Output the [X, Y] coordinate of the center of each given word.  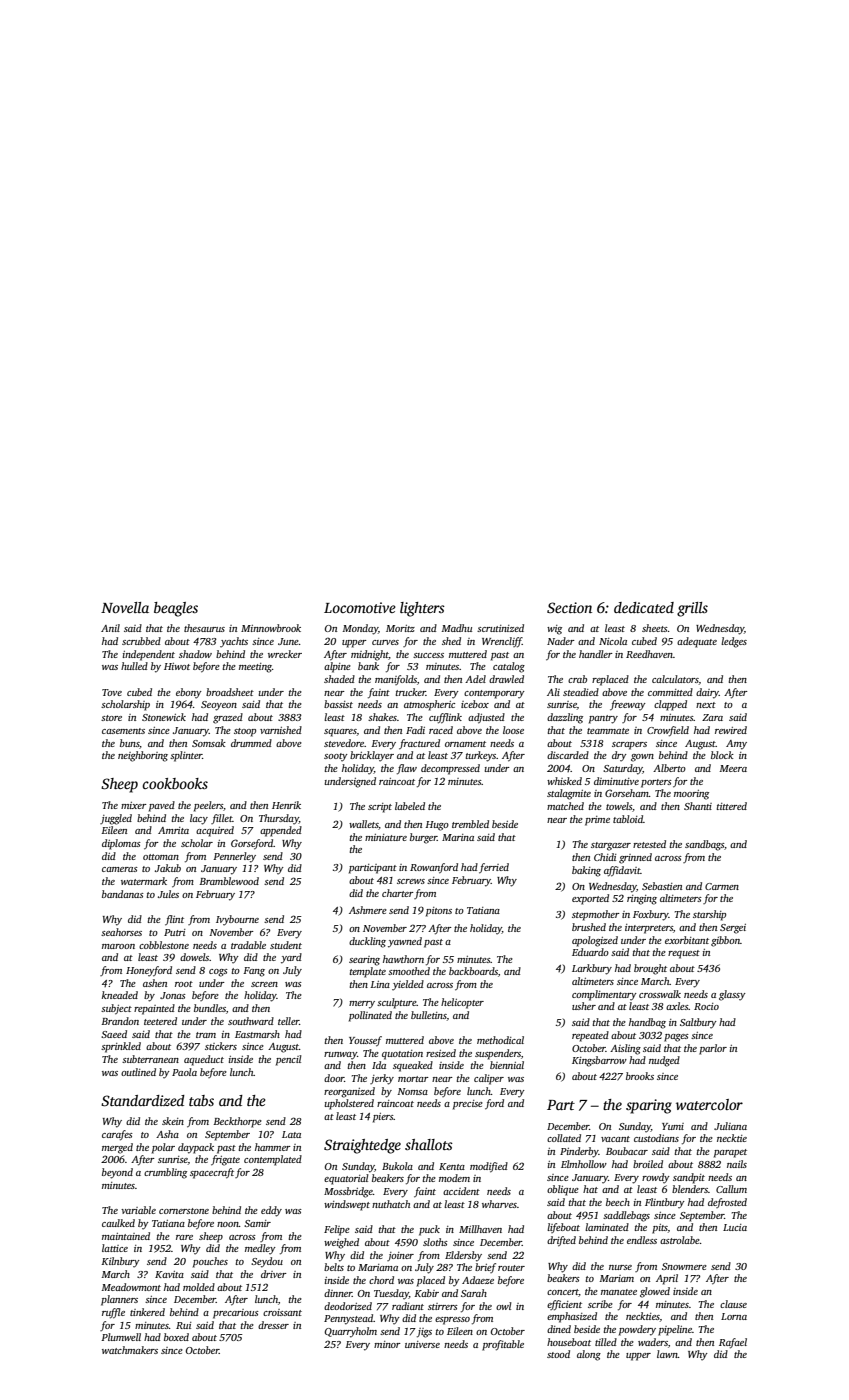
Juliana [730, 1126]
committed [670, 692]
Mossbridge [348, 1192]
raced [441, 730]
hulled [134, 666]
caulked [118, 1223]
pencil [289, 1060]
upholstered [349, 1104]
